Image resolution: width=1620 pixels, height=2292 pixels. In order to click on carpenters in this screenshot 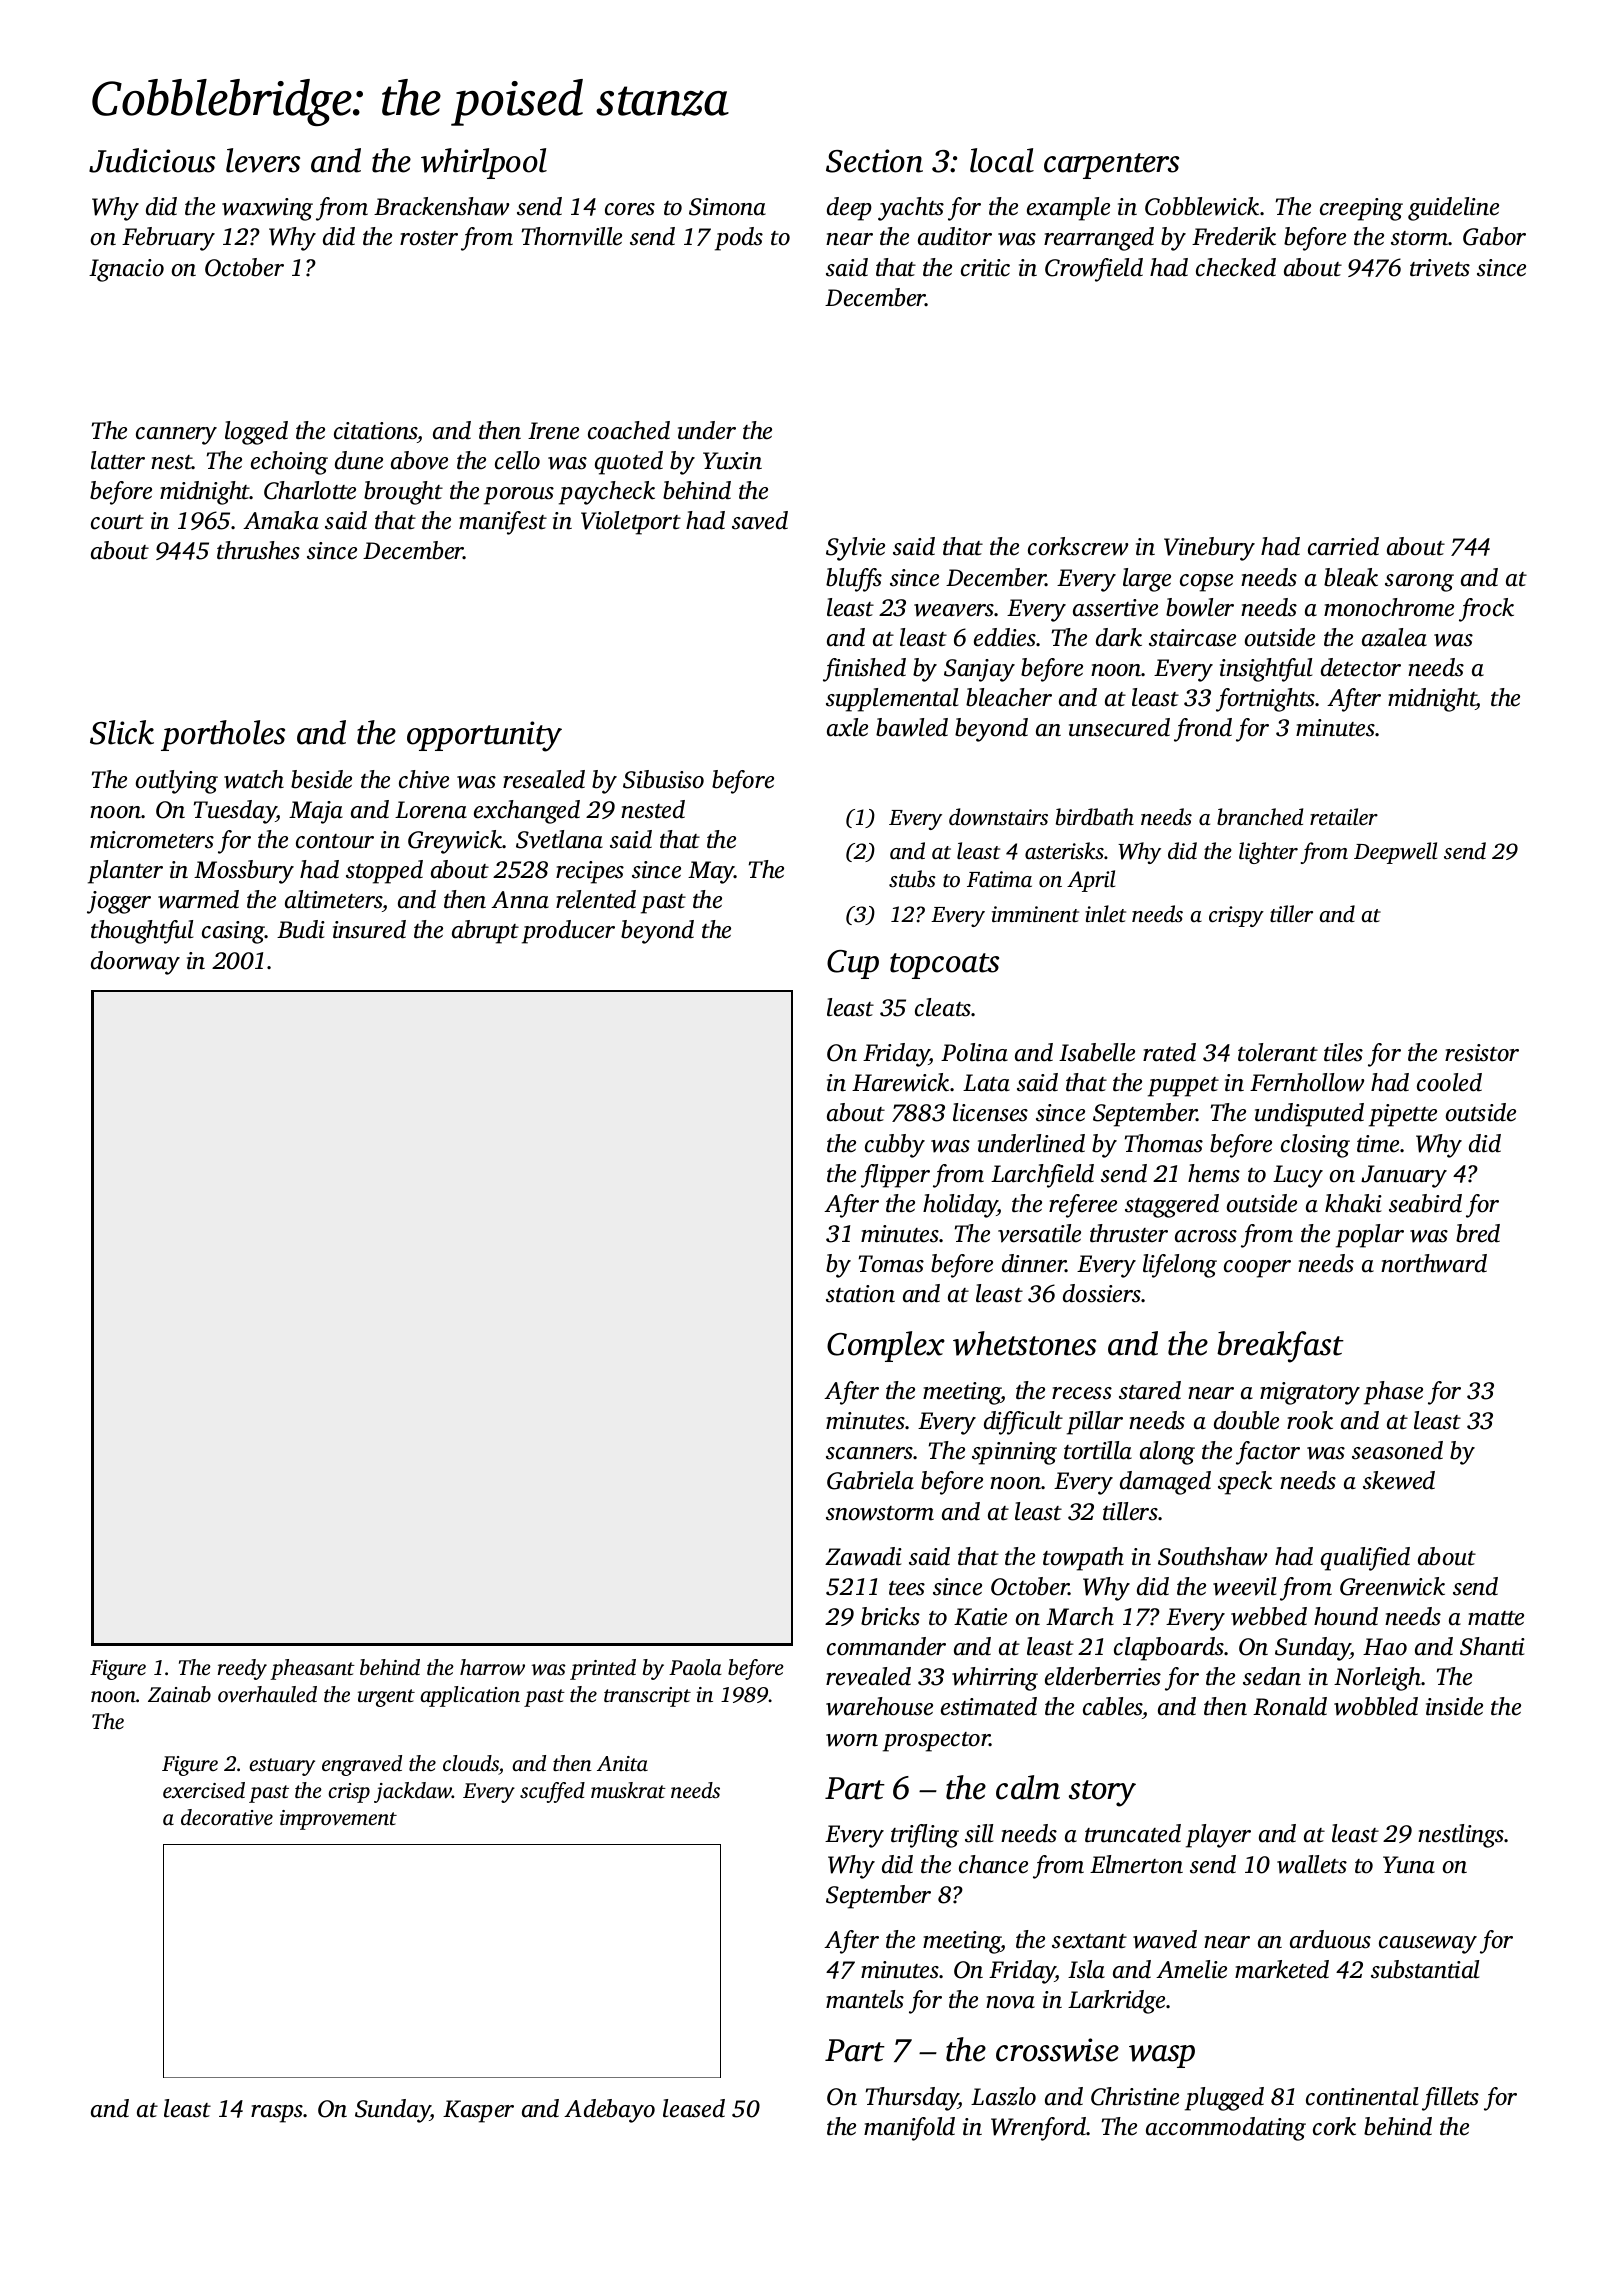, I will do `click(1111, 166)`.
